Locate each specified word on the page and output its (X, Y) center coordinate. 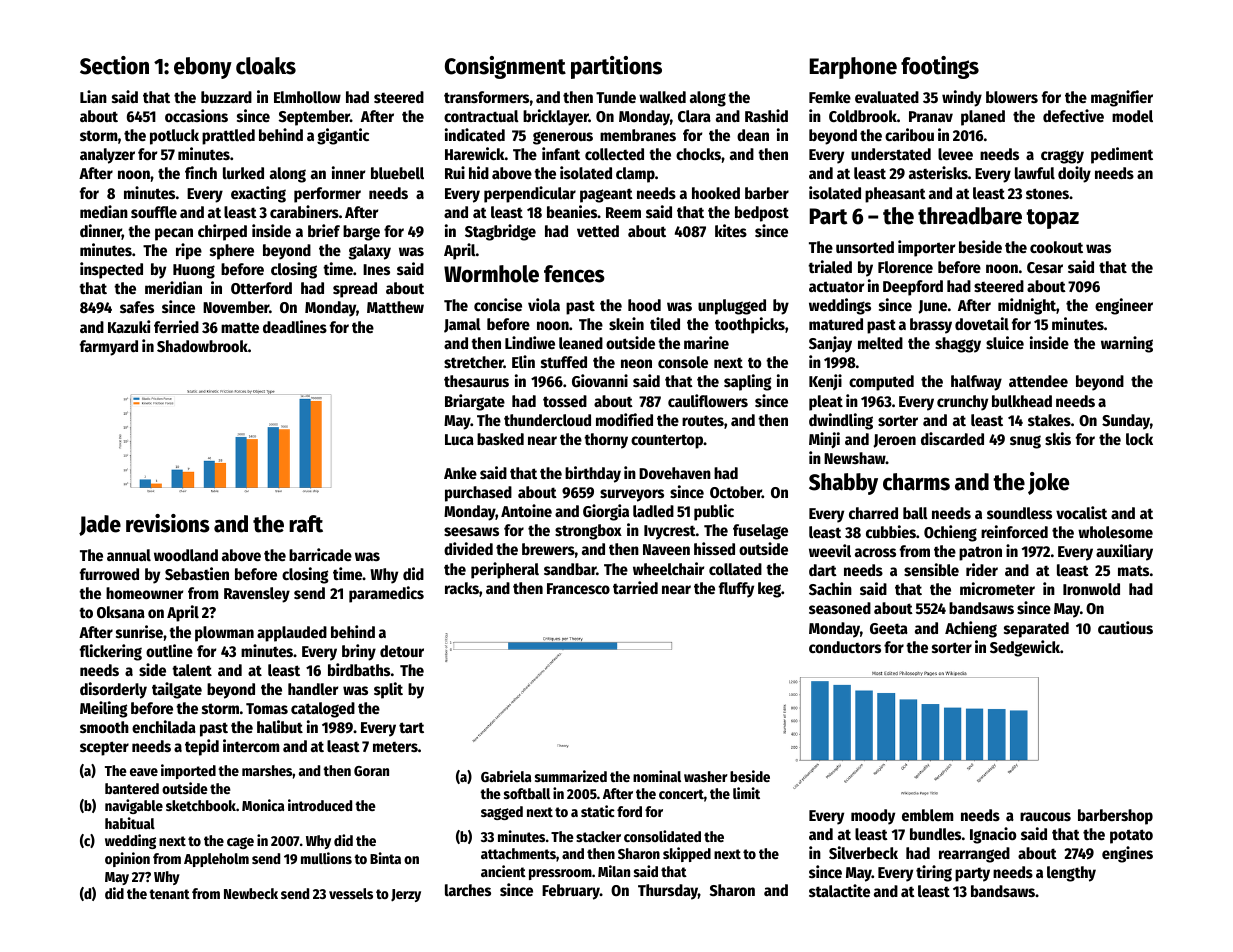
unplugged (732, 307)
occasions (196, 115)
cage (240, 843)
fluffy (736, 590)
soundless (1019, 513)
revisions (168, 523)
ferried (176, 326)
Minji (824, 440)
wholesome (1115, 532)
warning (1127, 344)
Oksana (121, 612)
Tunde (616, 97)
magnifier (1122, 98)
